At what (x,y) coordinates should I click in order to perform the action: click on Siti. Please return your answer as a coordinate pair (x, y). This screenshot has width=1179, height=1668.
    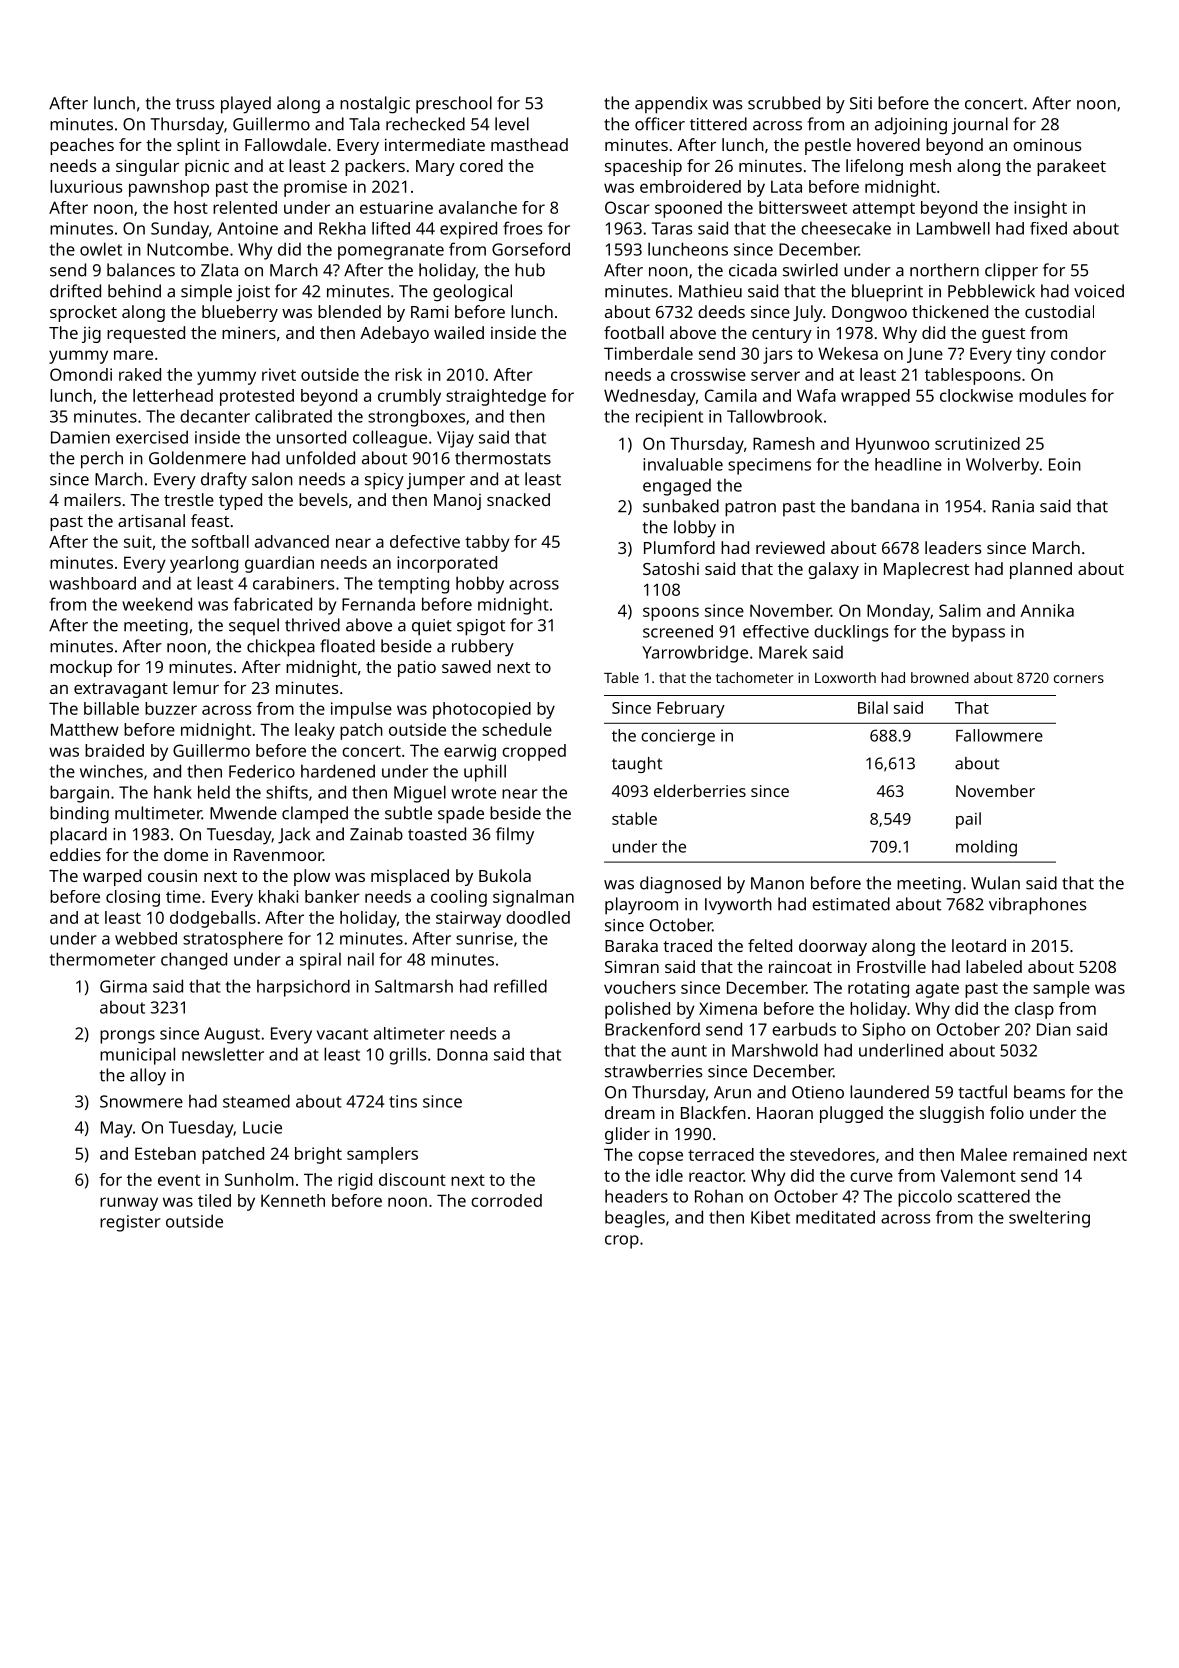
    Looking at the image, I should click on (861, 103).
